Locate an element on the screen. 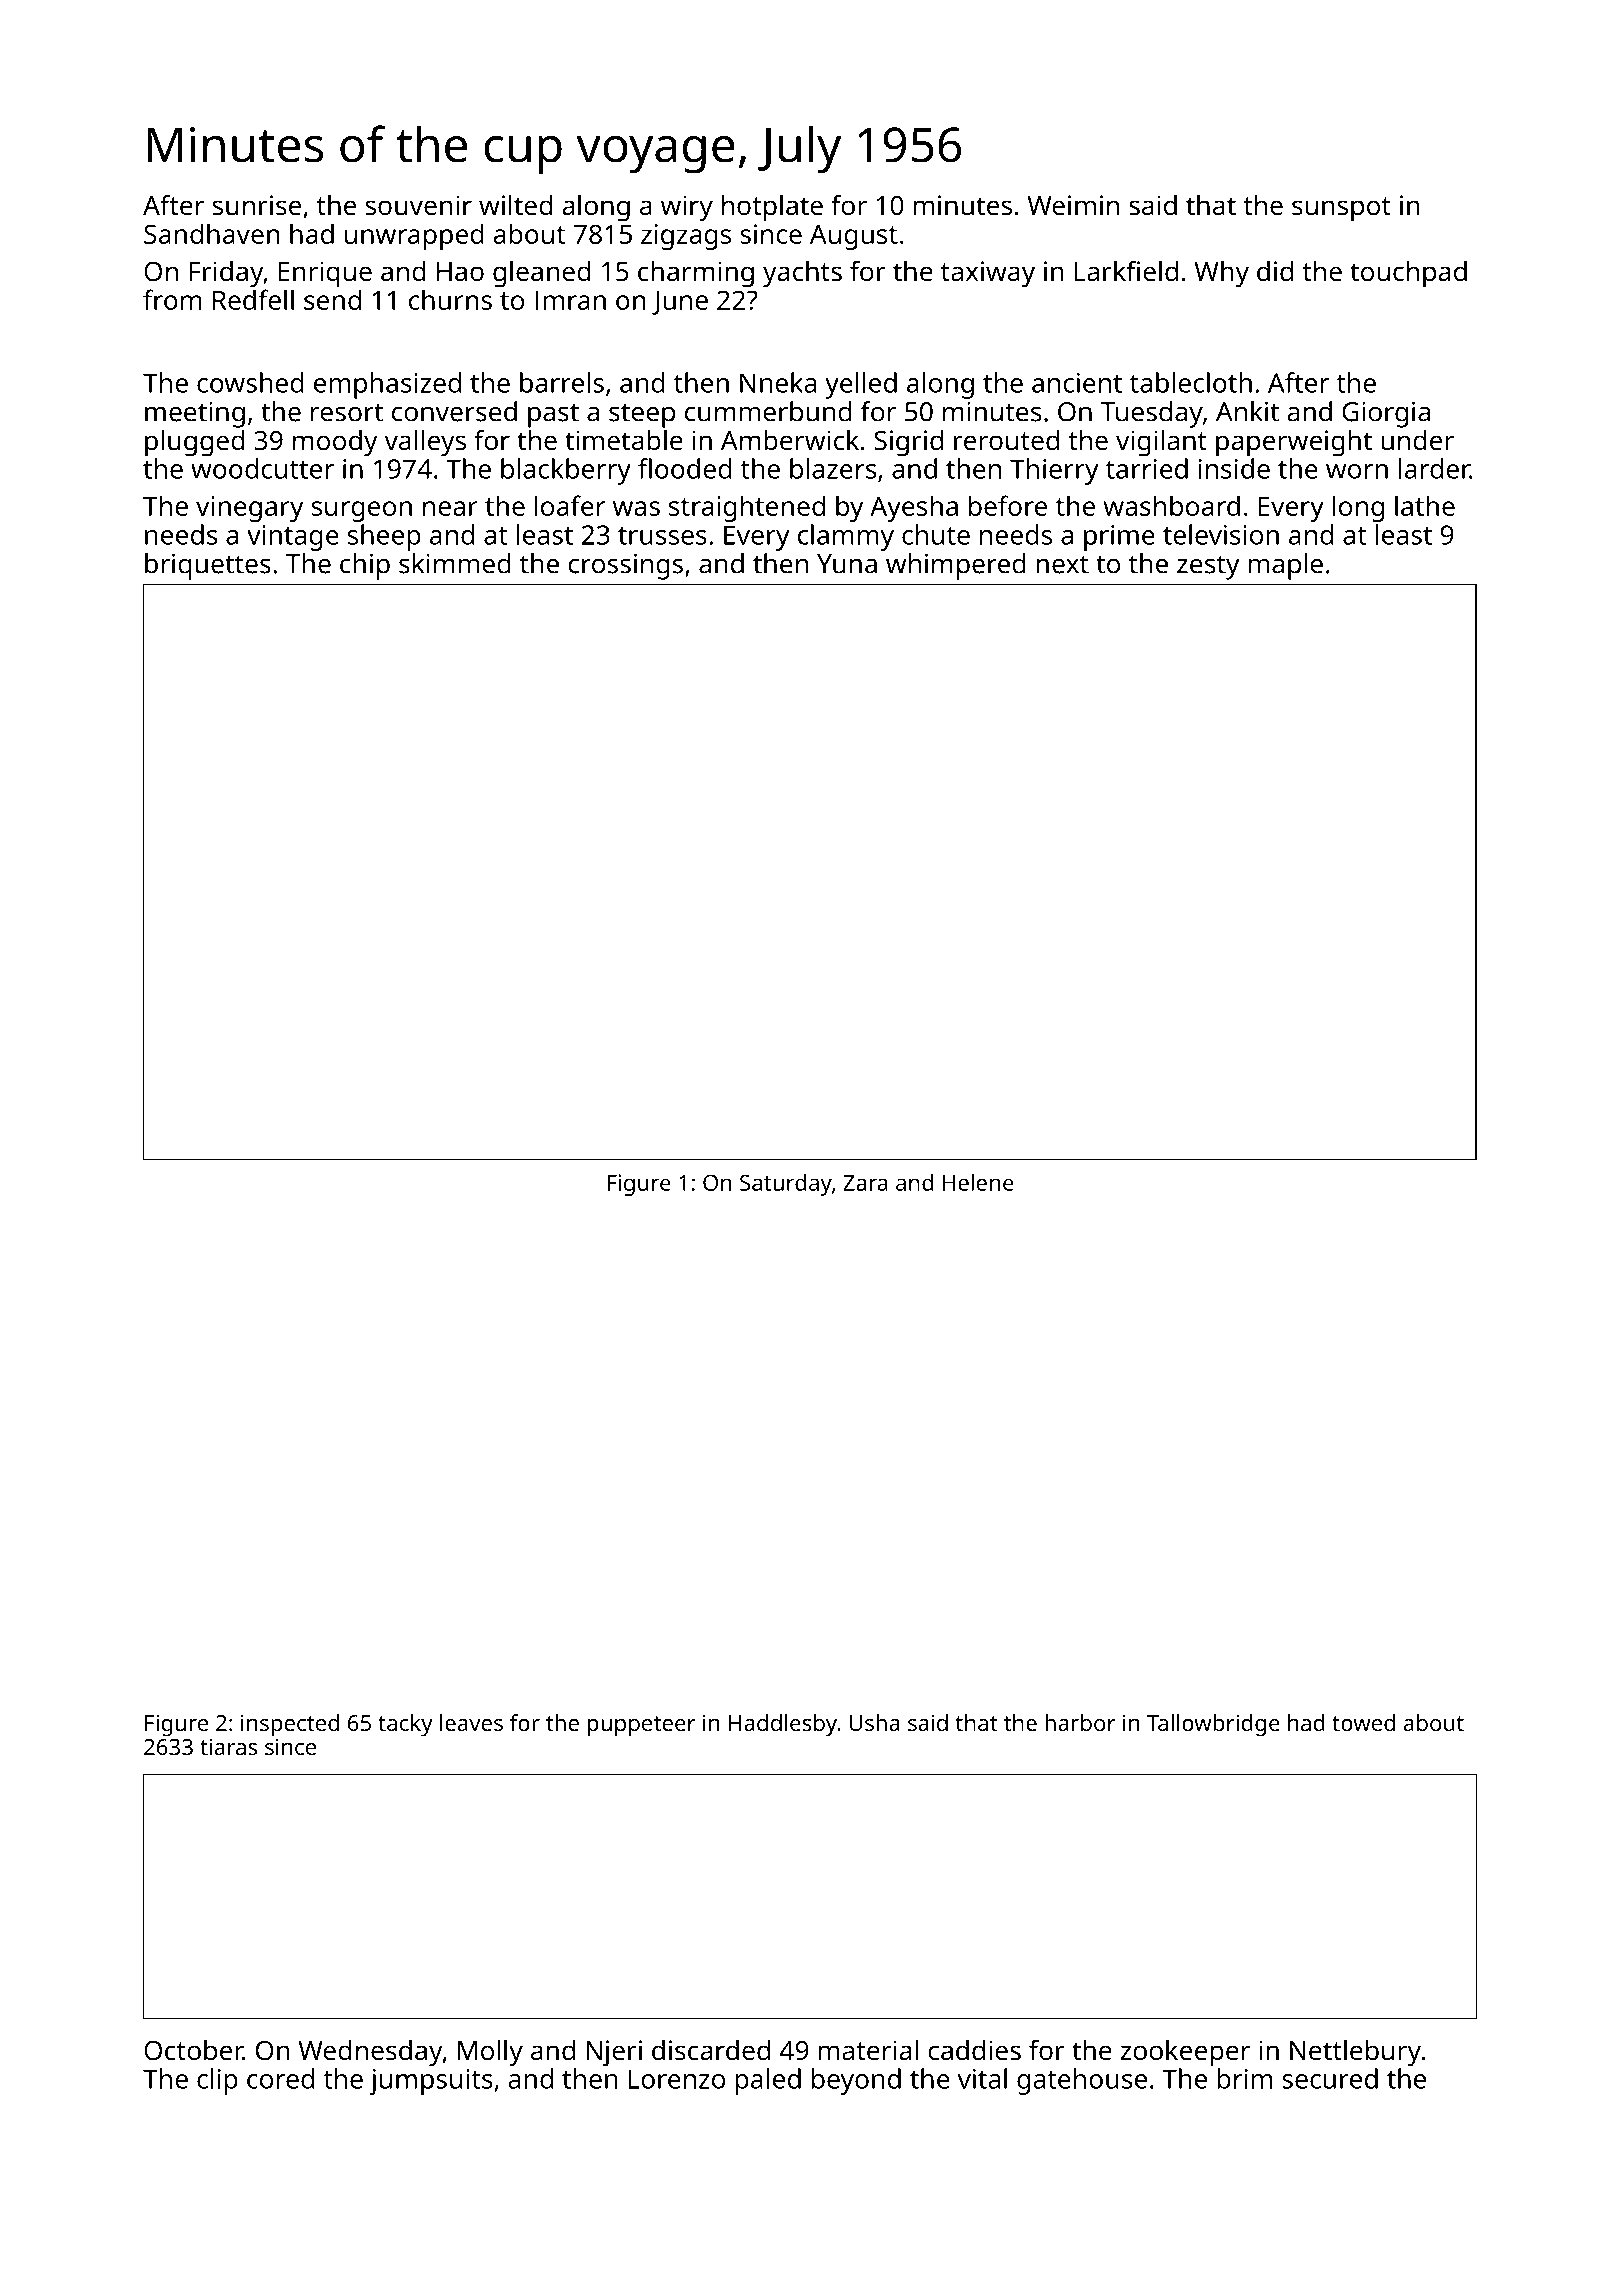 The image size is (1620, 2292). towed is located at coordinates (1363, 1722).
